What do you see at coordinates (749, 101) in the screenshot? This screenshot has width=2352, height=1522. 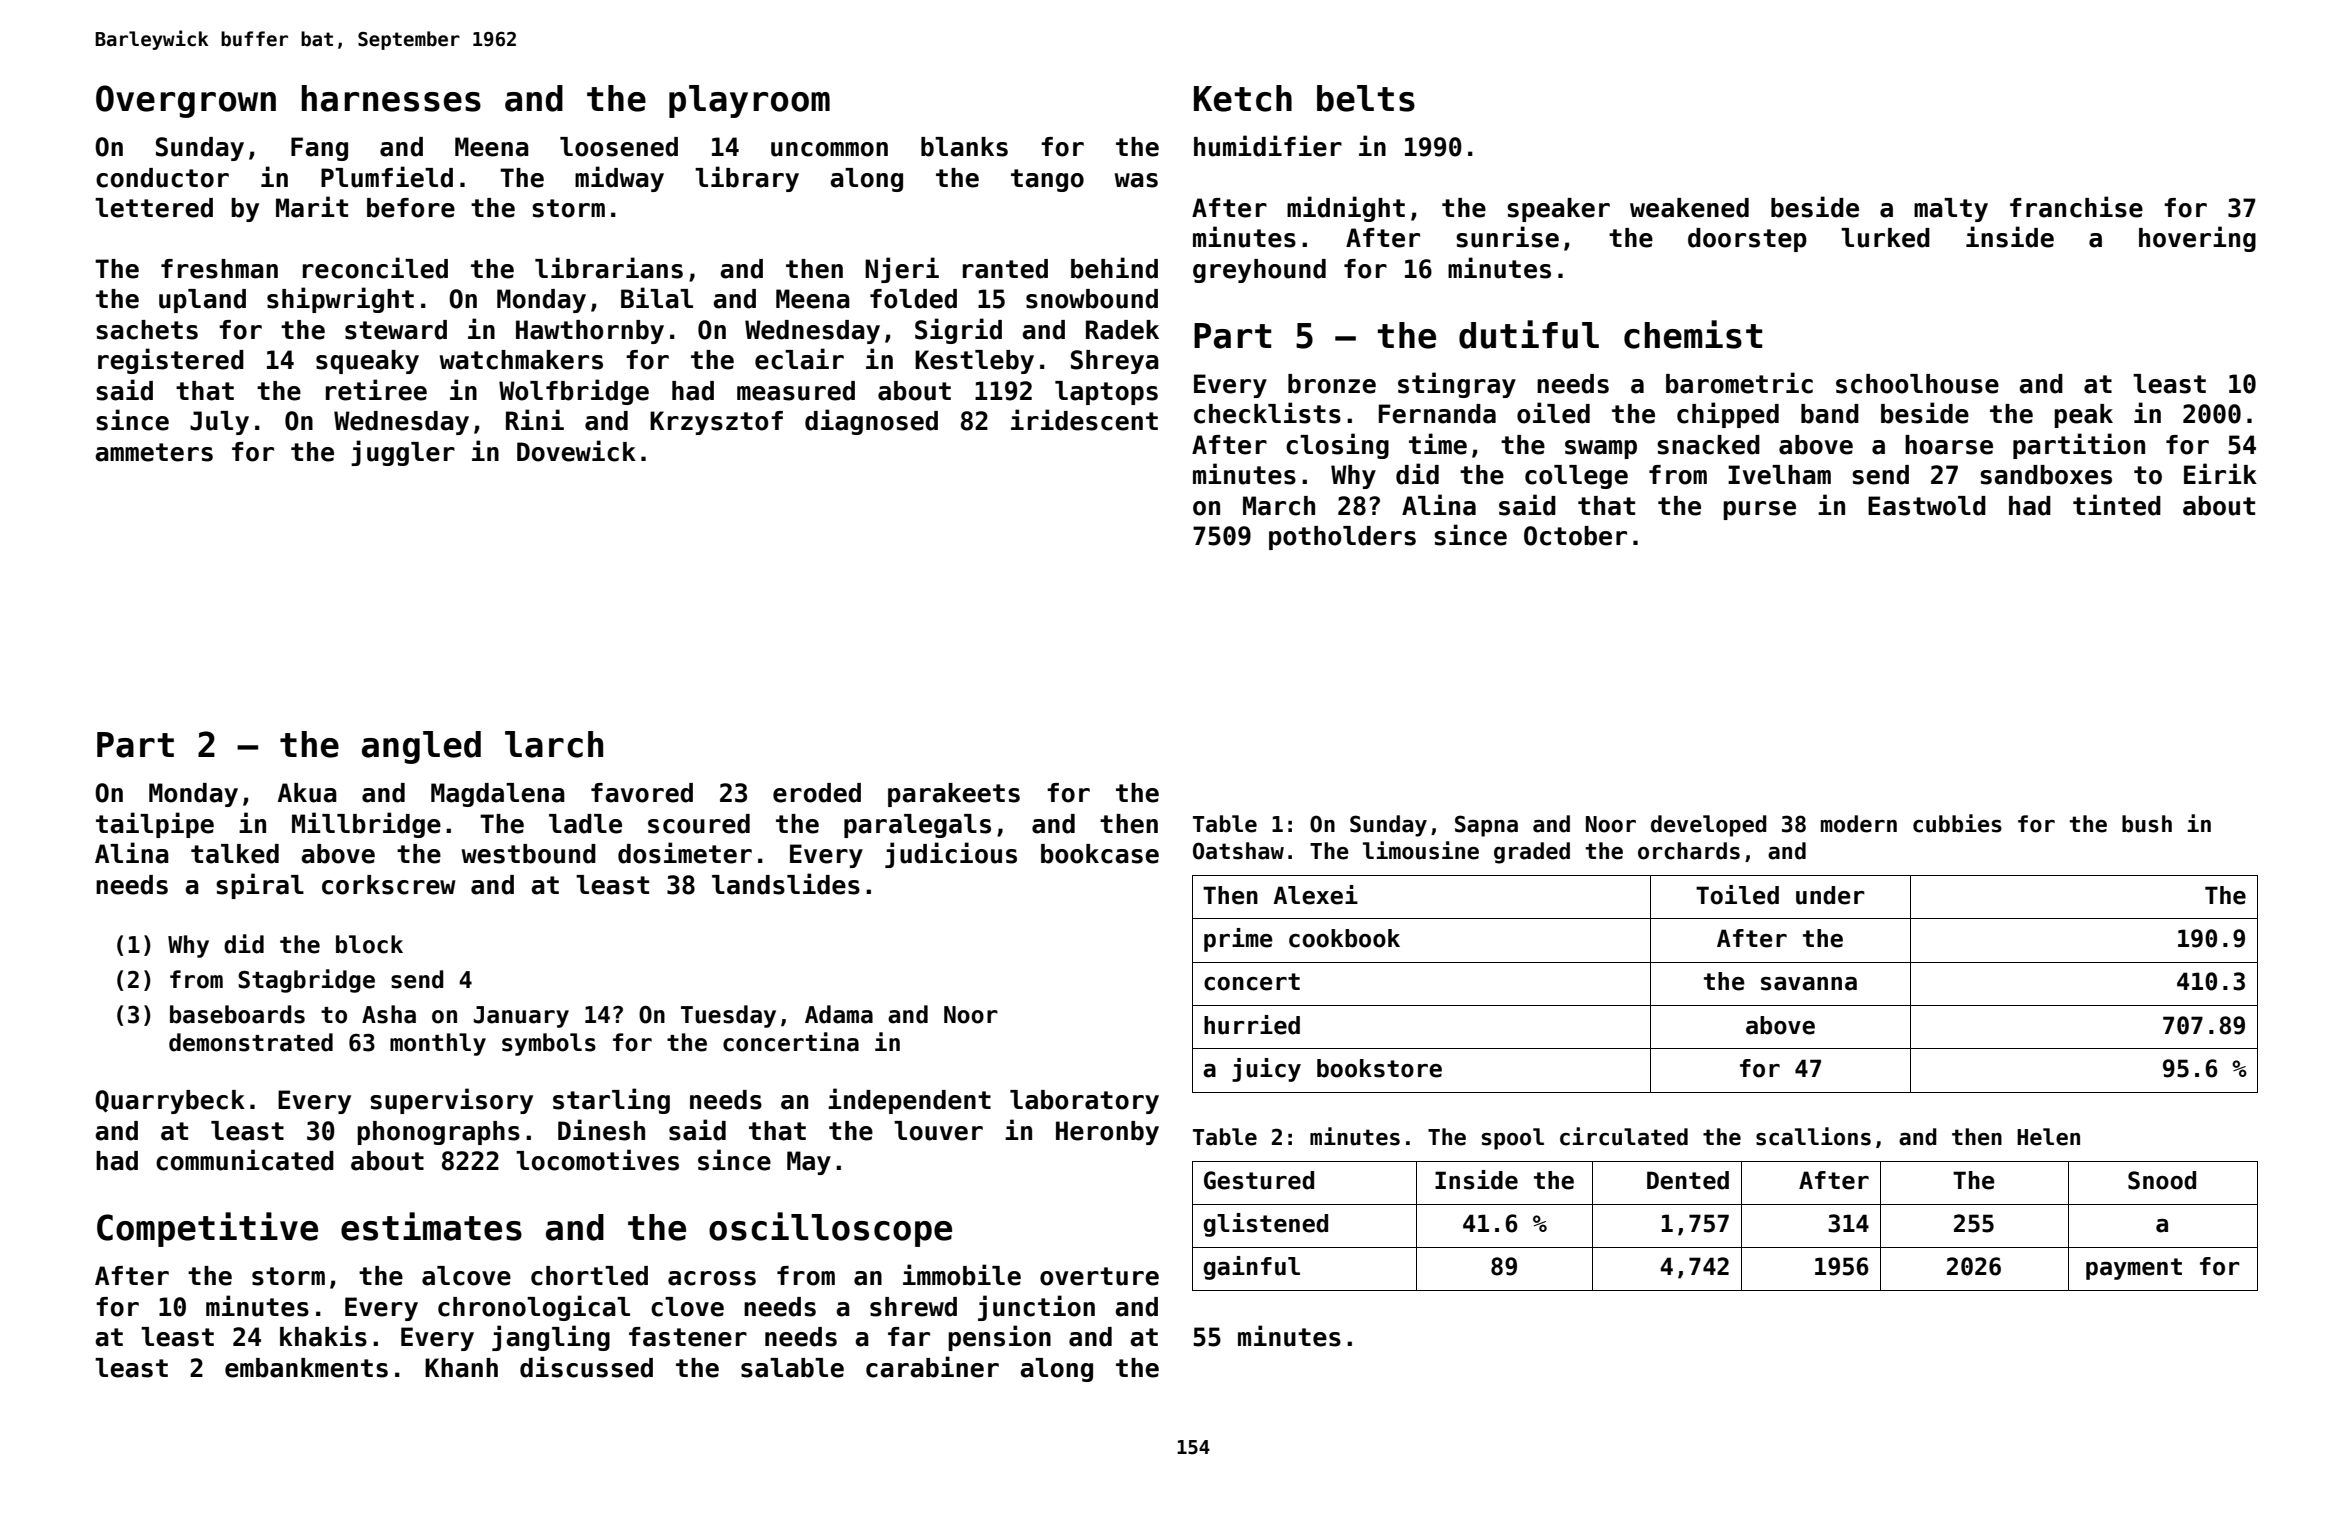 I see `playroom` at bounding box center [749, 101].
